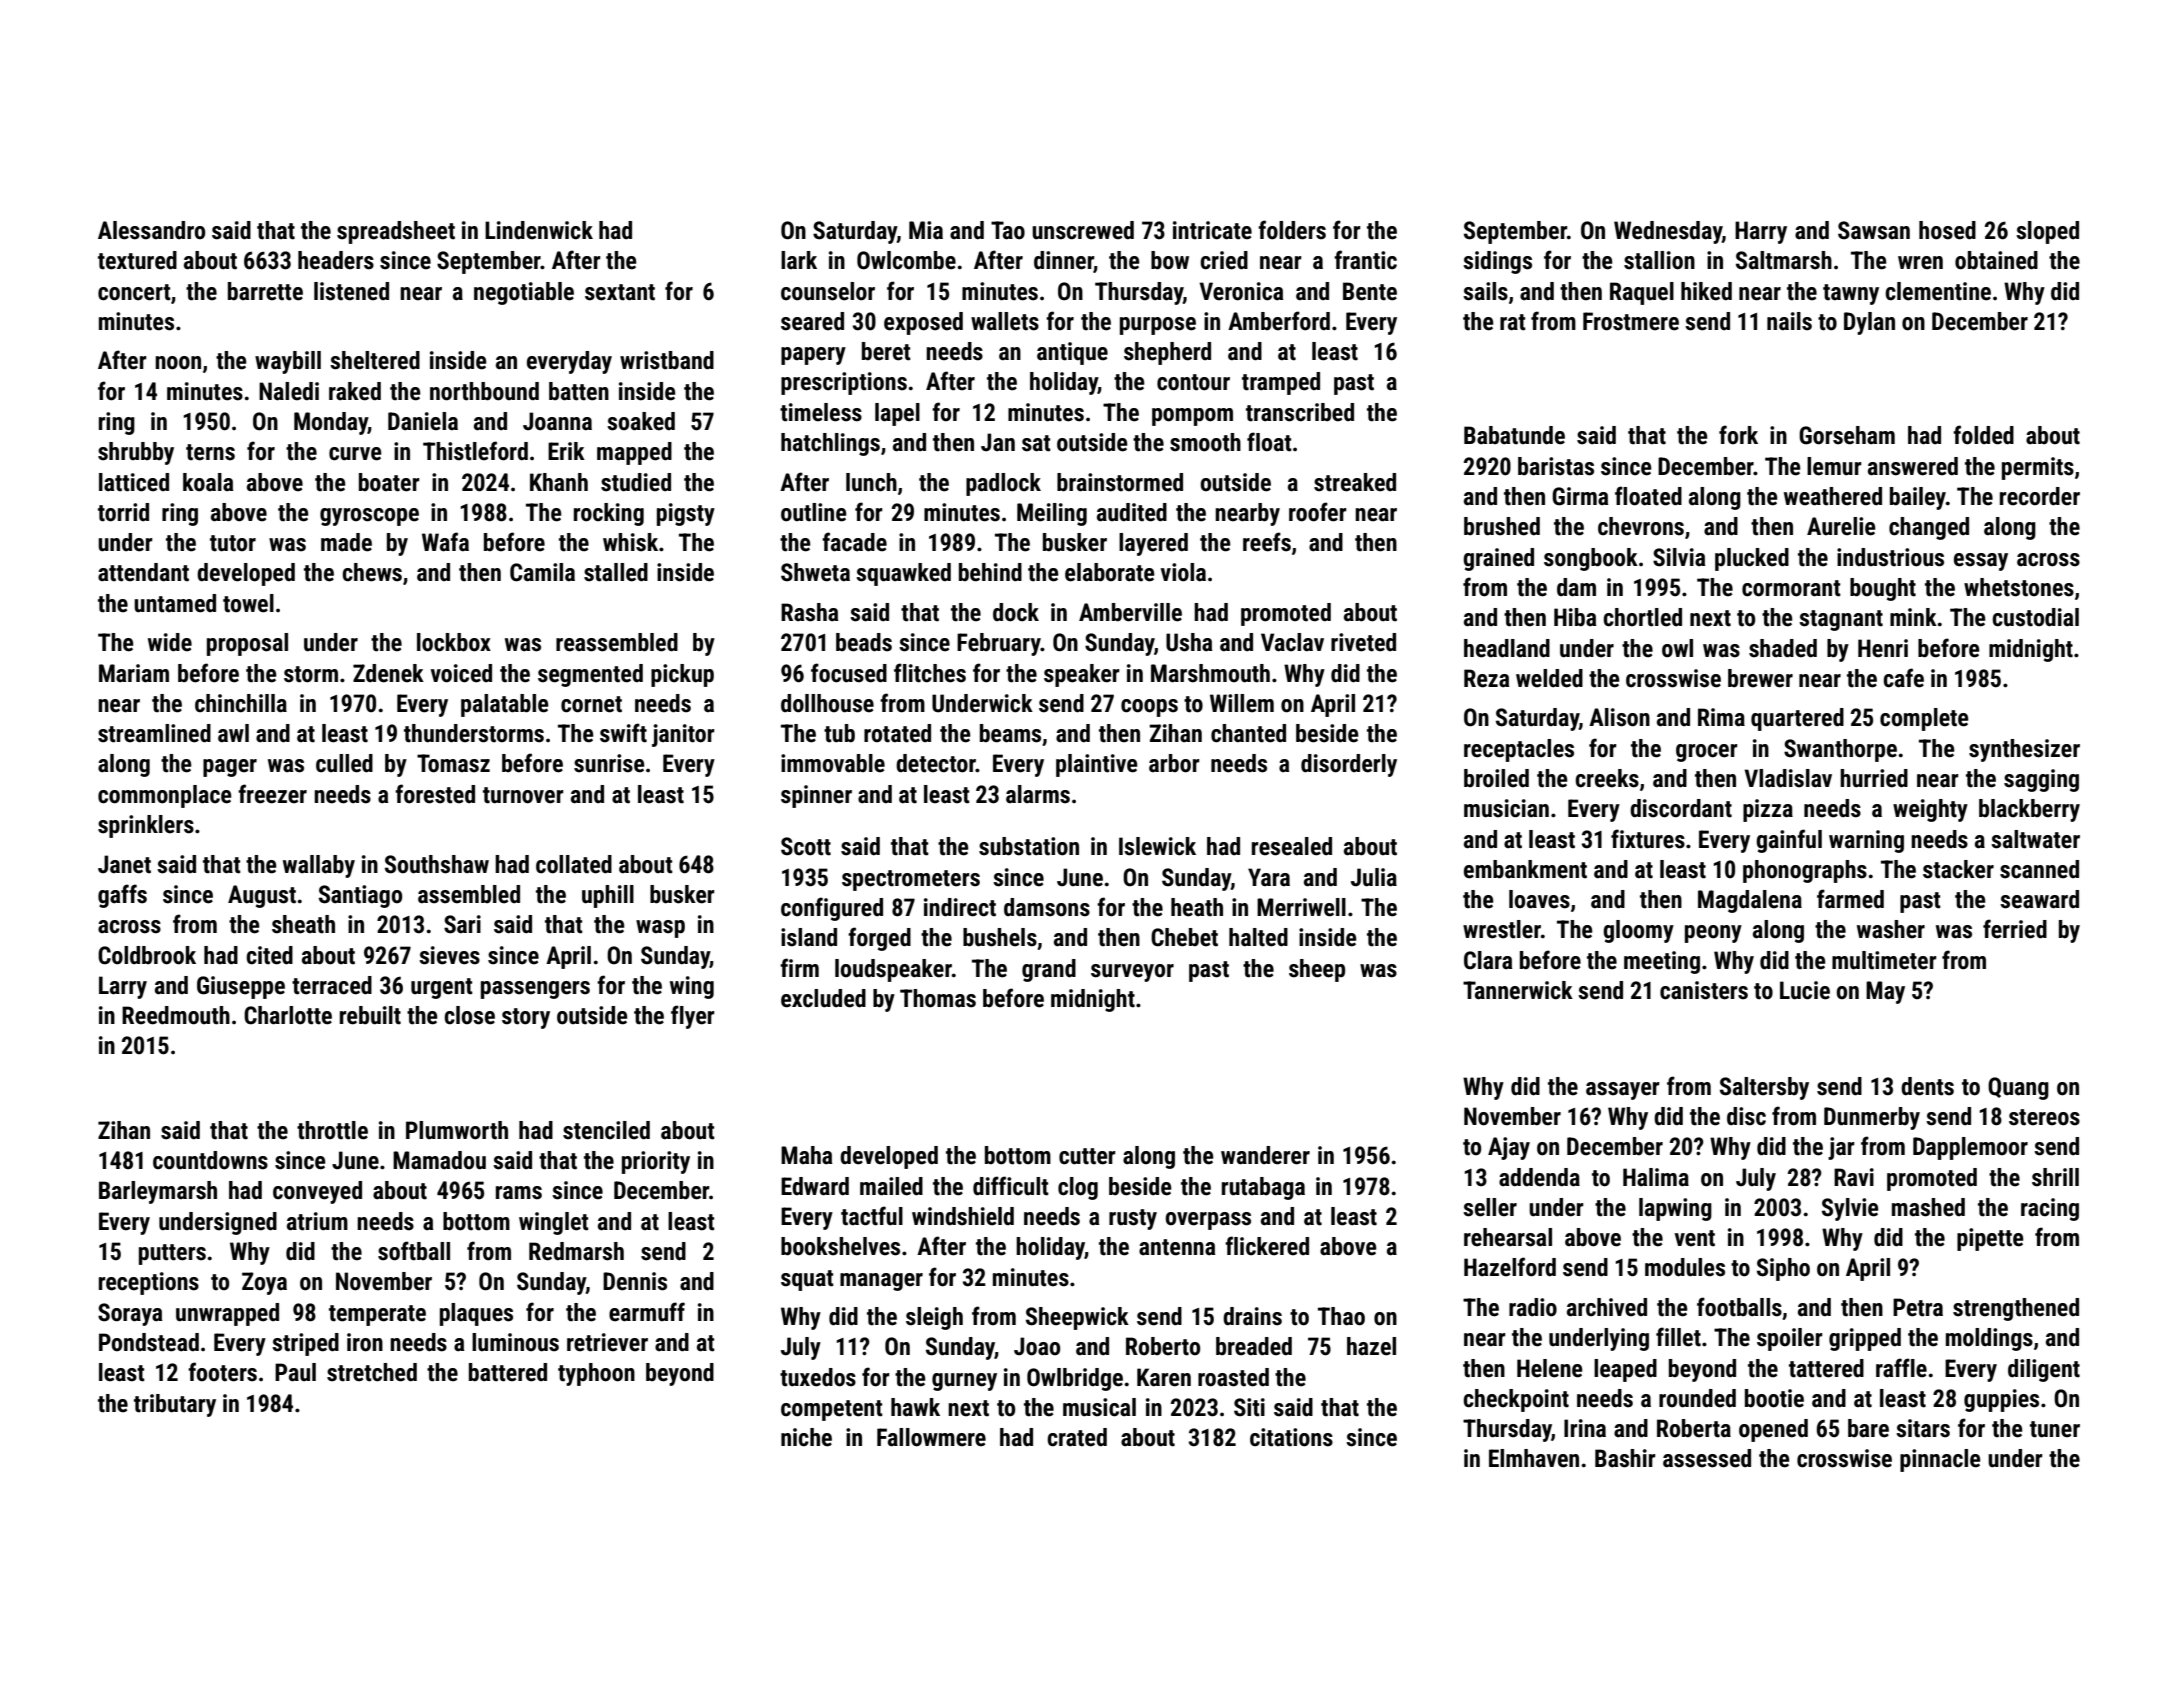 The height and width of the document is (1683, 2178). Describe the element at coordinates (1349, 765) in the document. I see `disorderly` at that location.
